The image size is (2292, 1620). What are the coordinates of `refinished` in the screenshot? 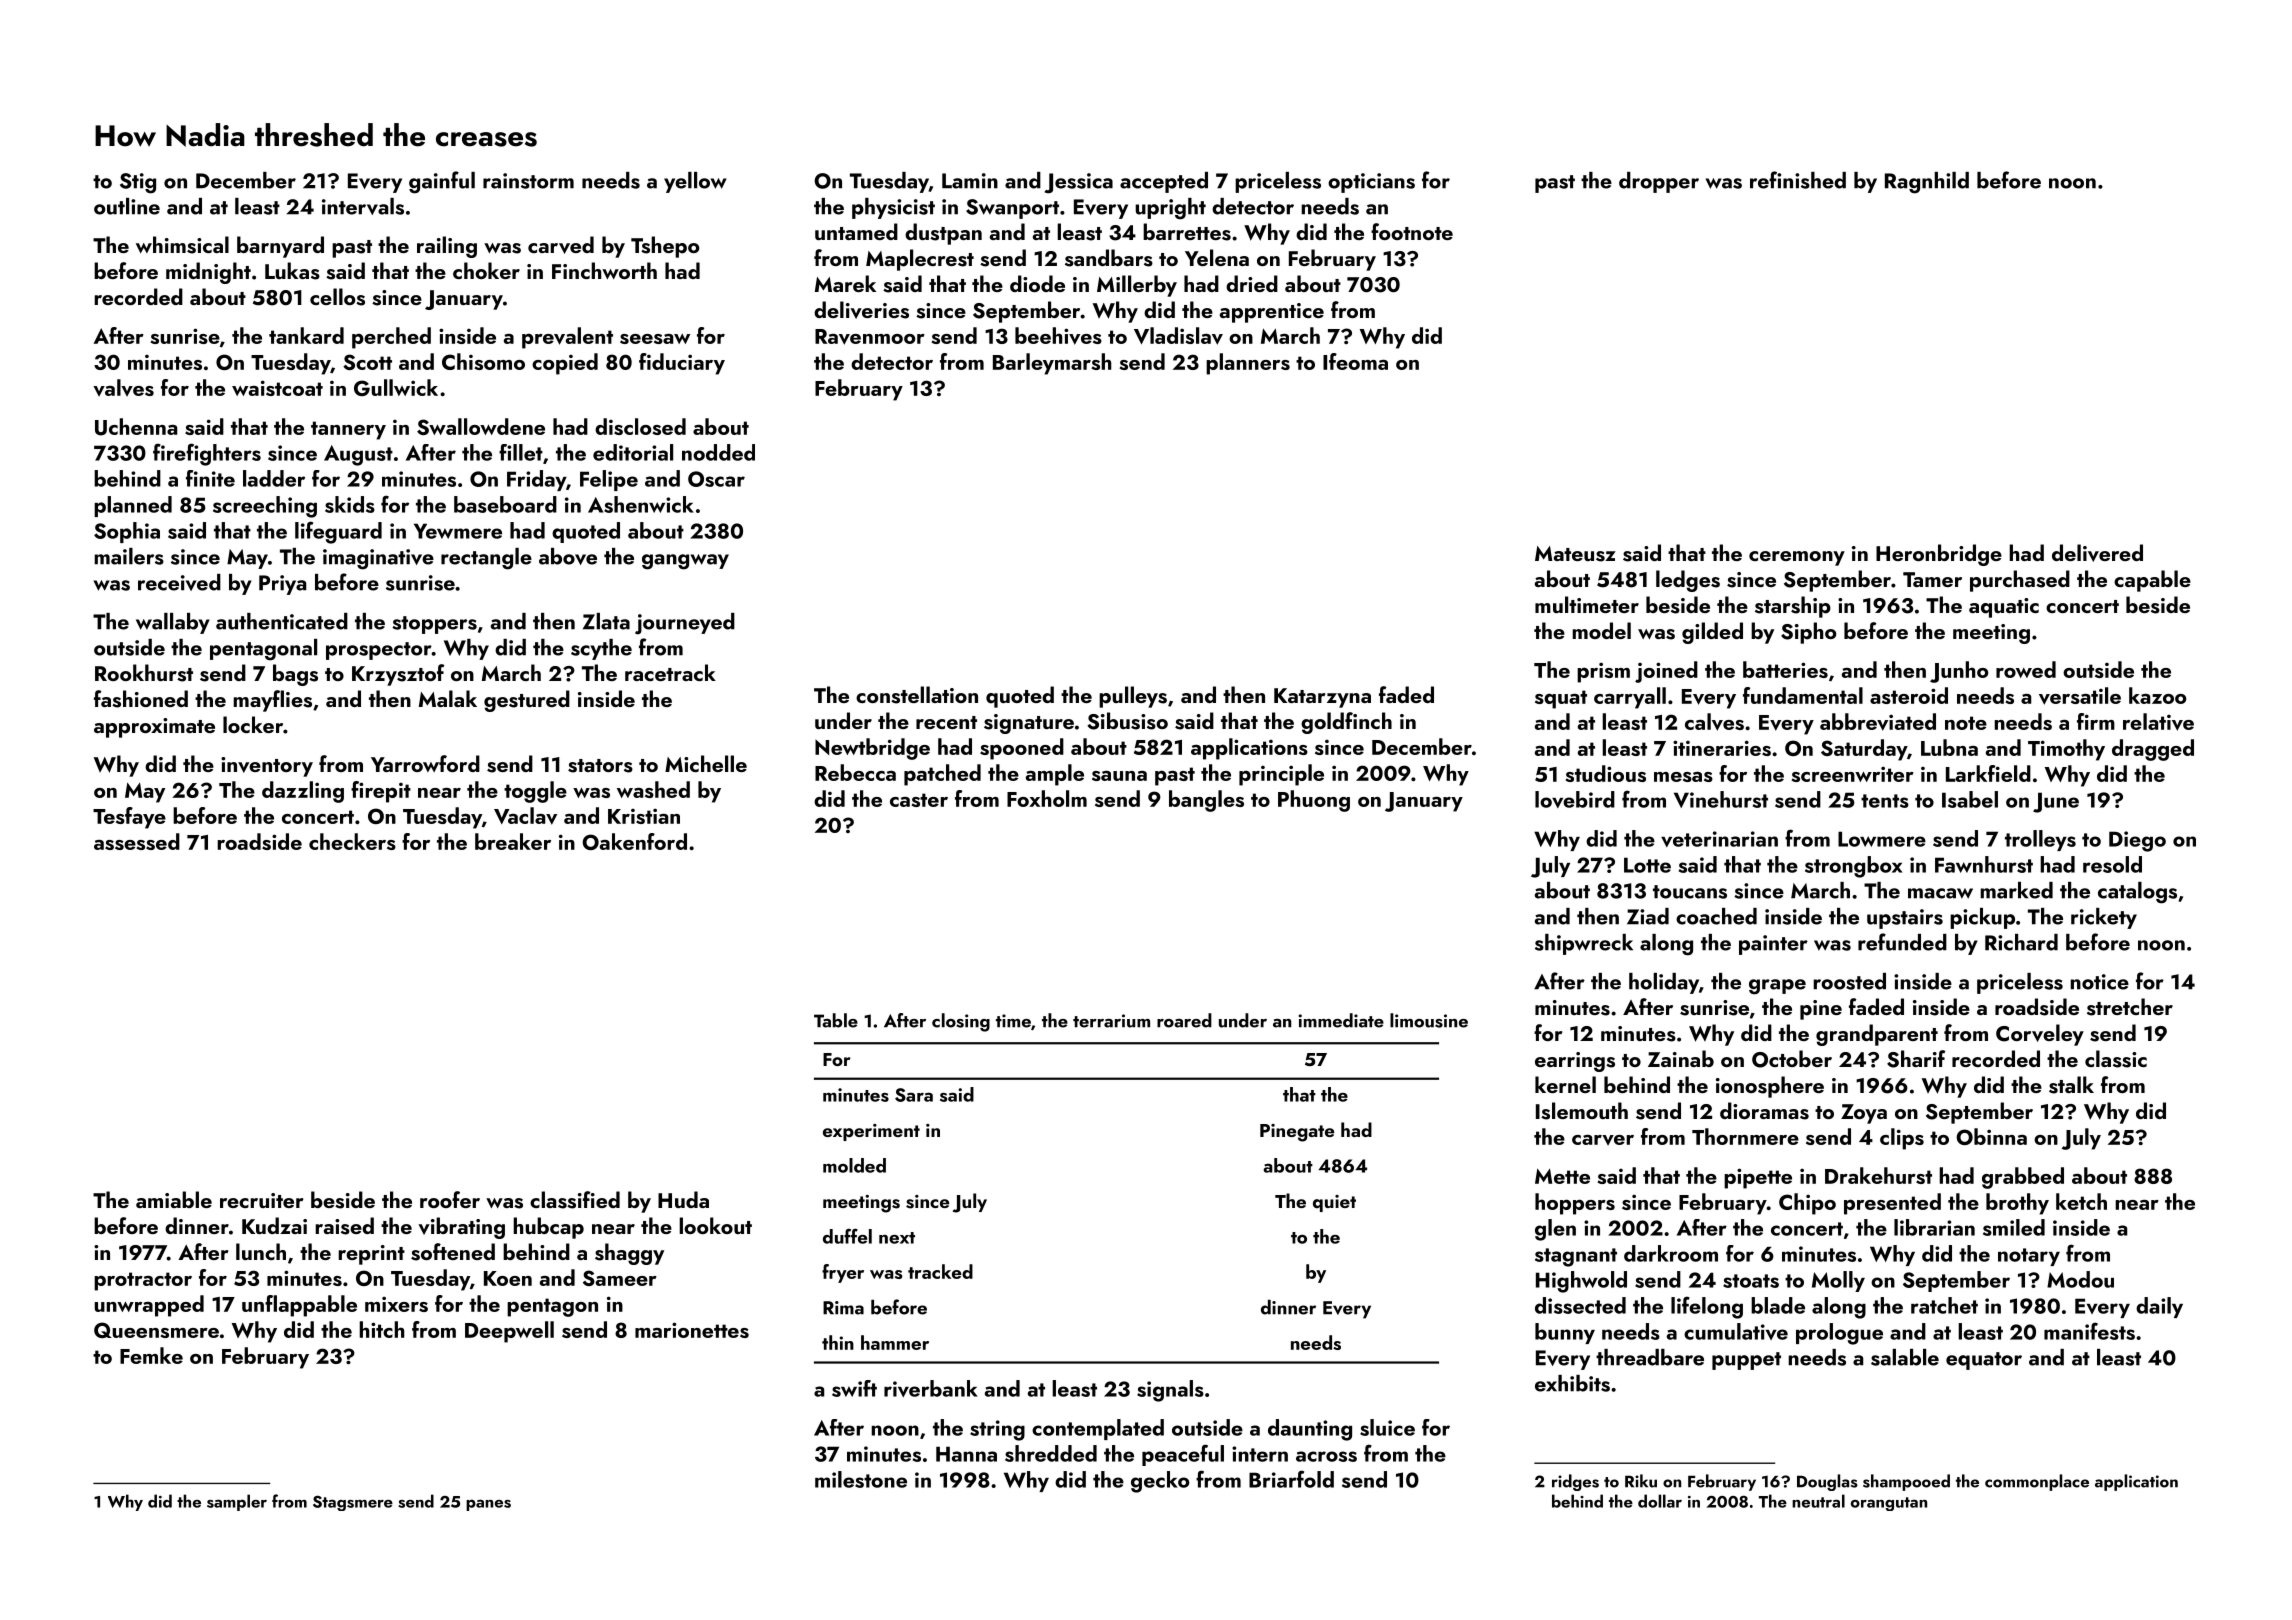 It's located at (1798, 180).
